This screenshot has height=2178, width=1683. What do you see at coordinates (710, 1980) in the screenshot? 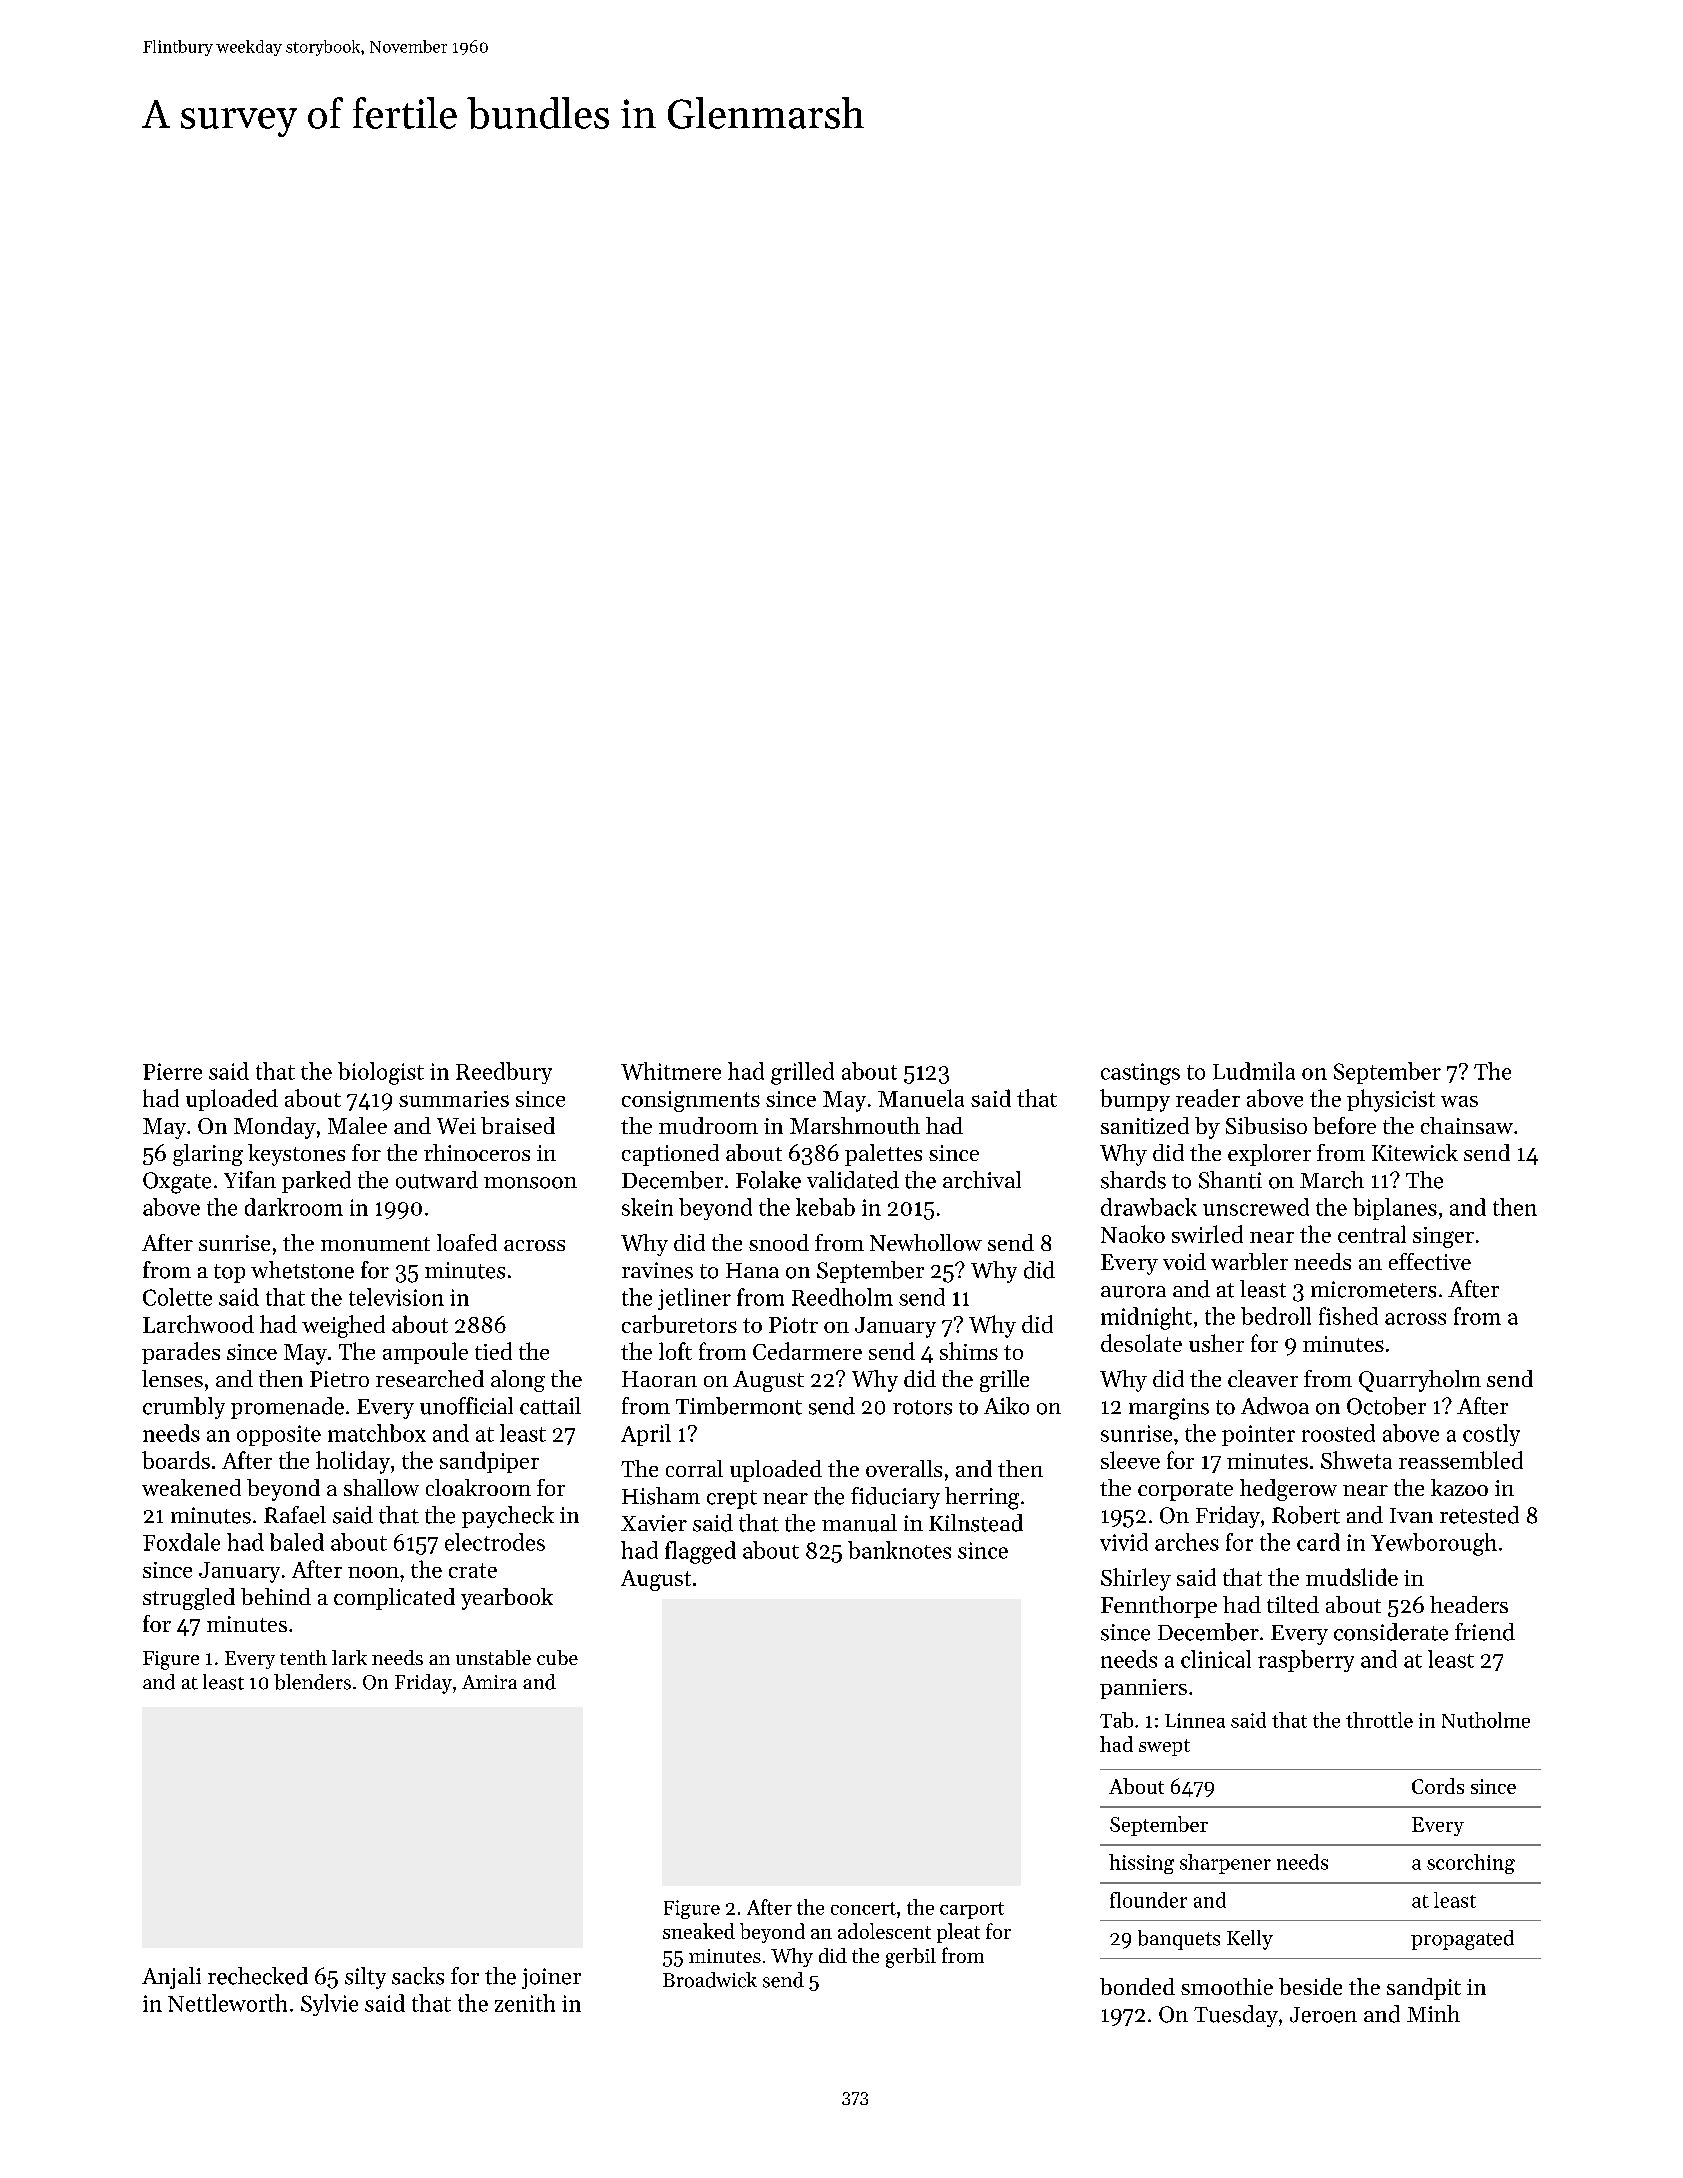
I see `Broadwick` at bounding box center [710, 1980].
